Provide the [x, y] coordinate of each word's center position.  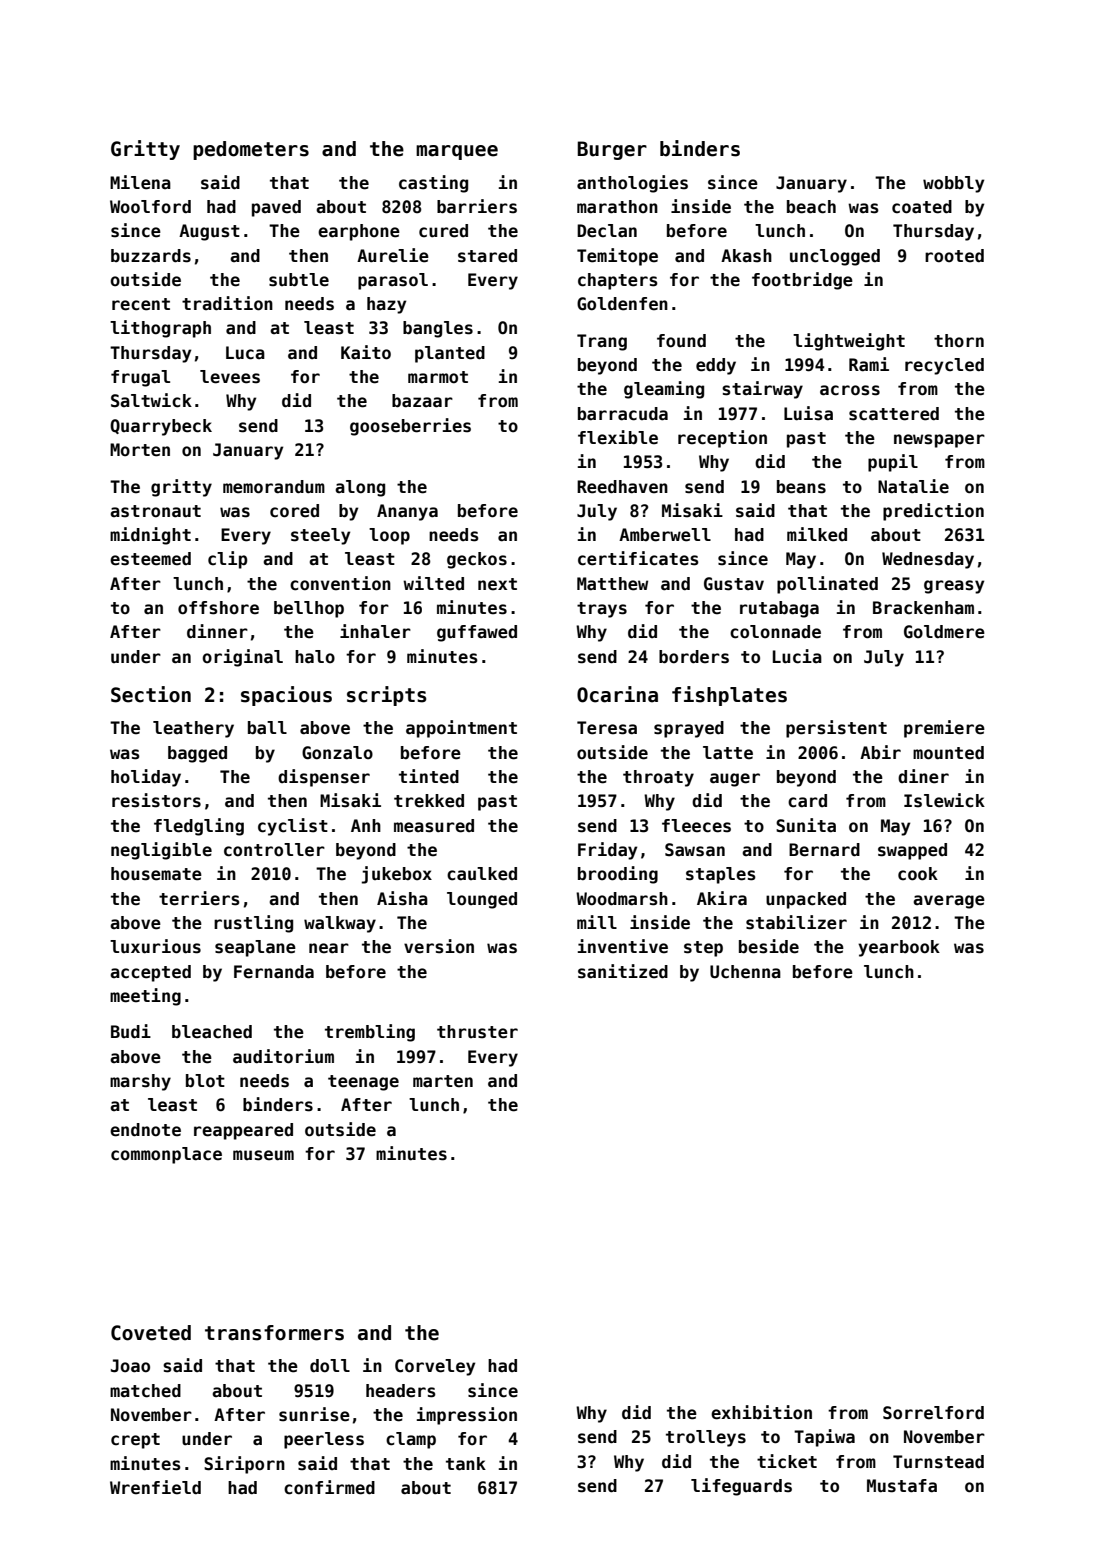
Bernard [824, 850]
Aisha [402, 898]
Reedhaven [622, 487]
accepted [150, 973]
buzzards [151, 256]
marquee [457, 152]
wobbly [953, 184]
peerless [324, 1440]
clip [228, 560]
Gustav [734, 584]
